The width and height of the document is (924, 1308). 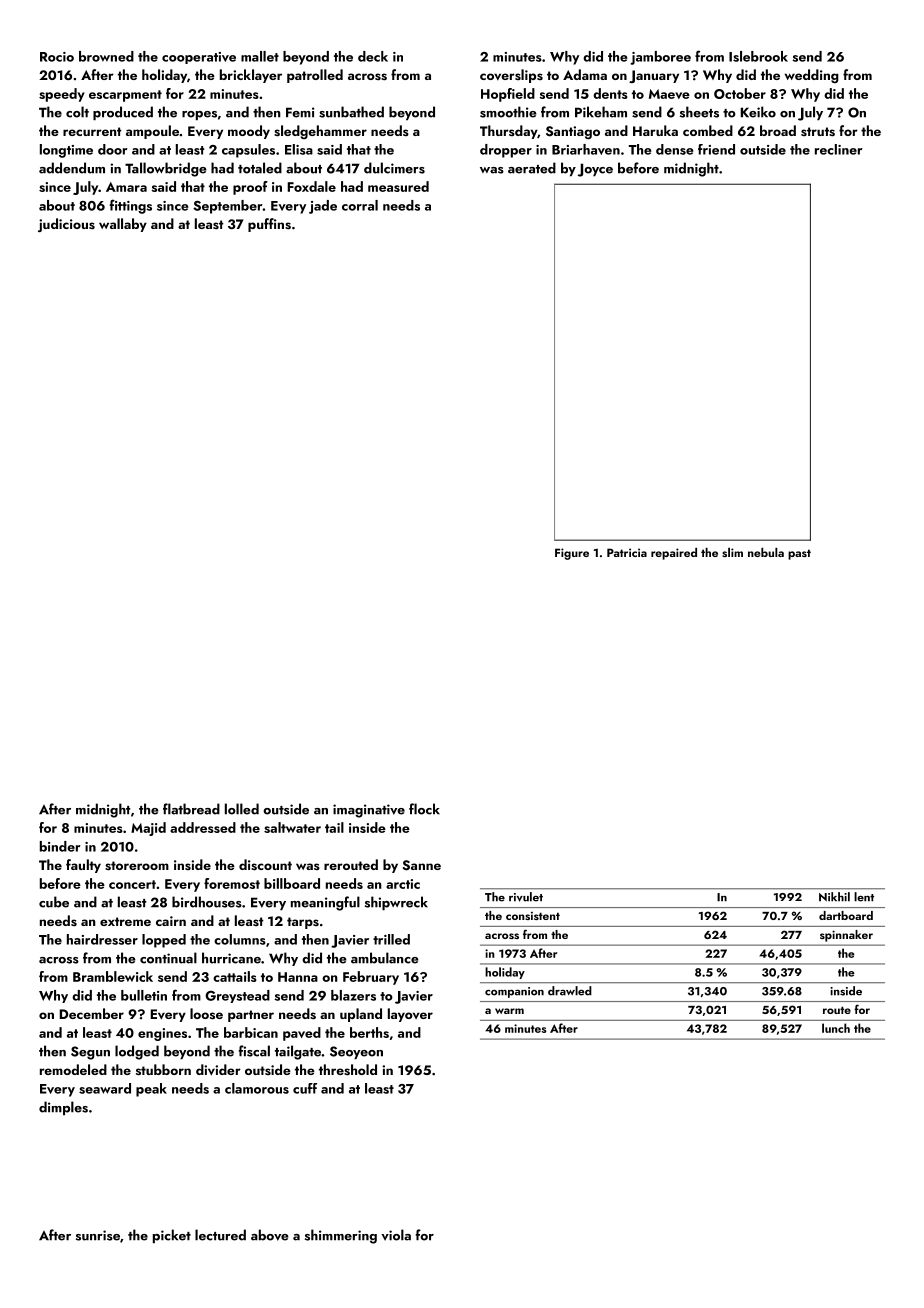 What do you see at coordinates (533, 916) in the document?
I see `consistent` at bounding box center [533, 916].
